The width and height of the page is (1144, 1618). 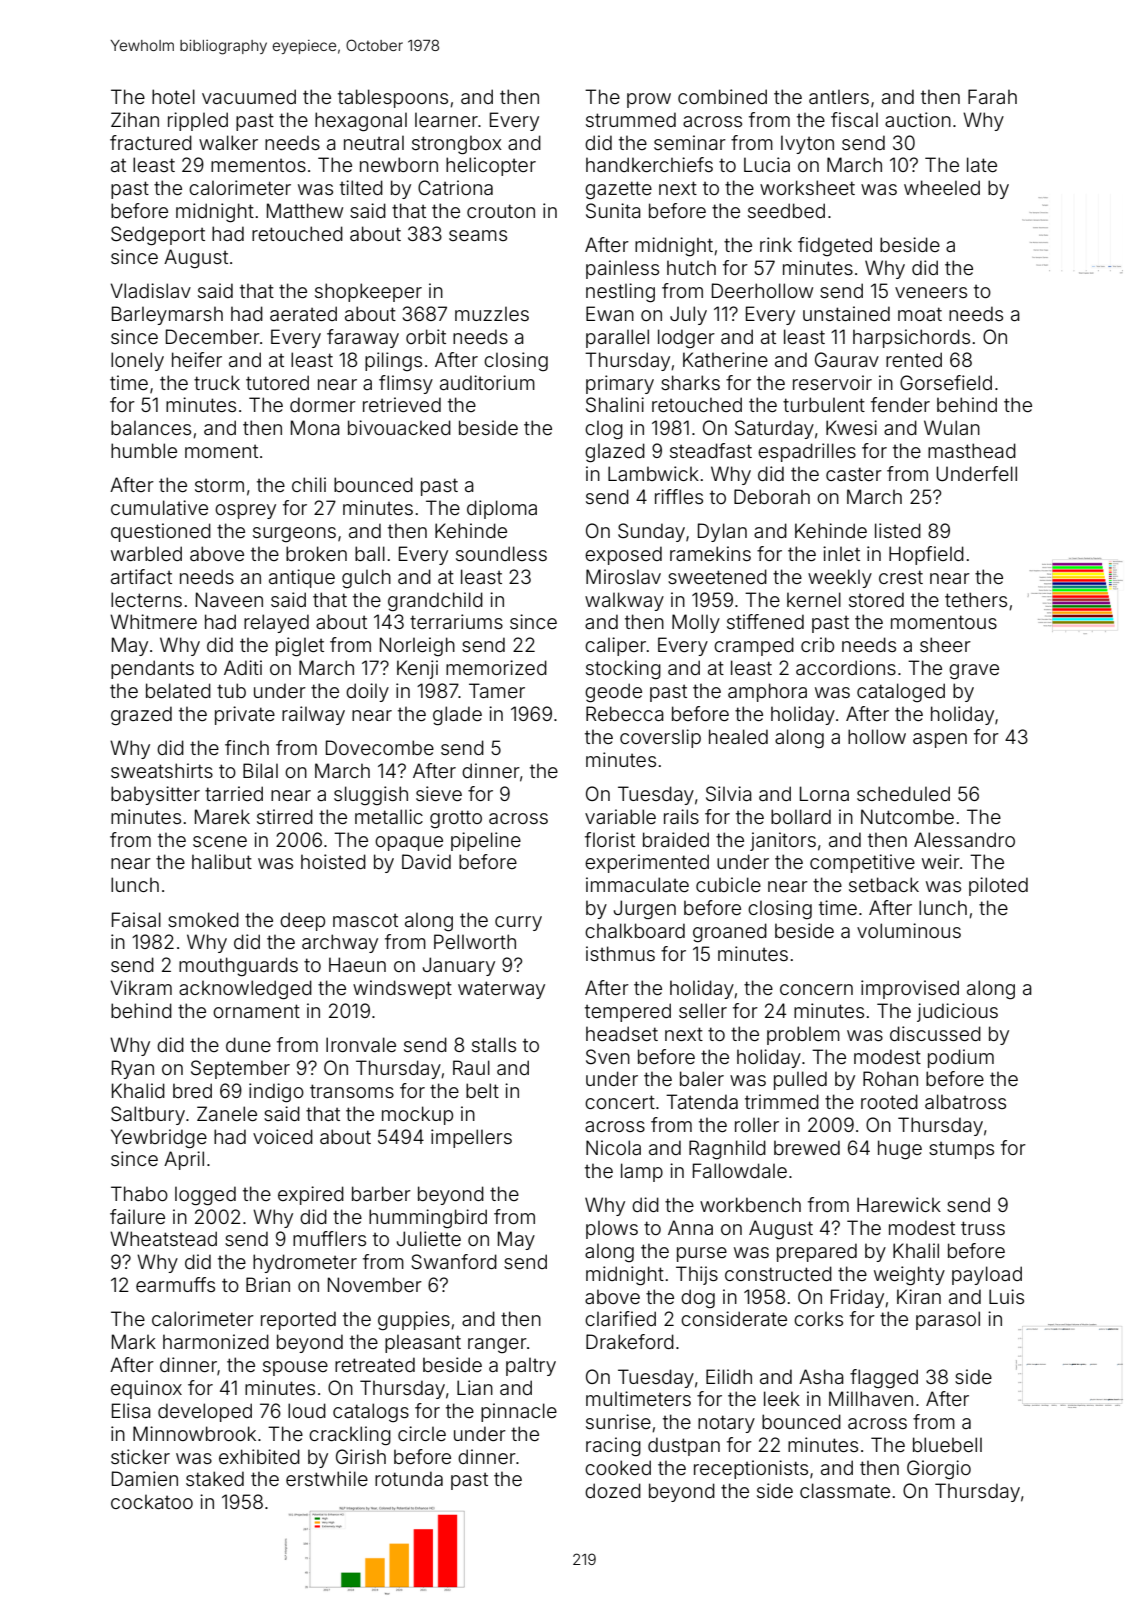 What do you see at coordinates (145, 1478) in the page?
I see `Damien` at bounding box center [145, 1478].
